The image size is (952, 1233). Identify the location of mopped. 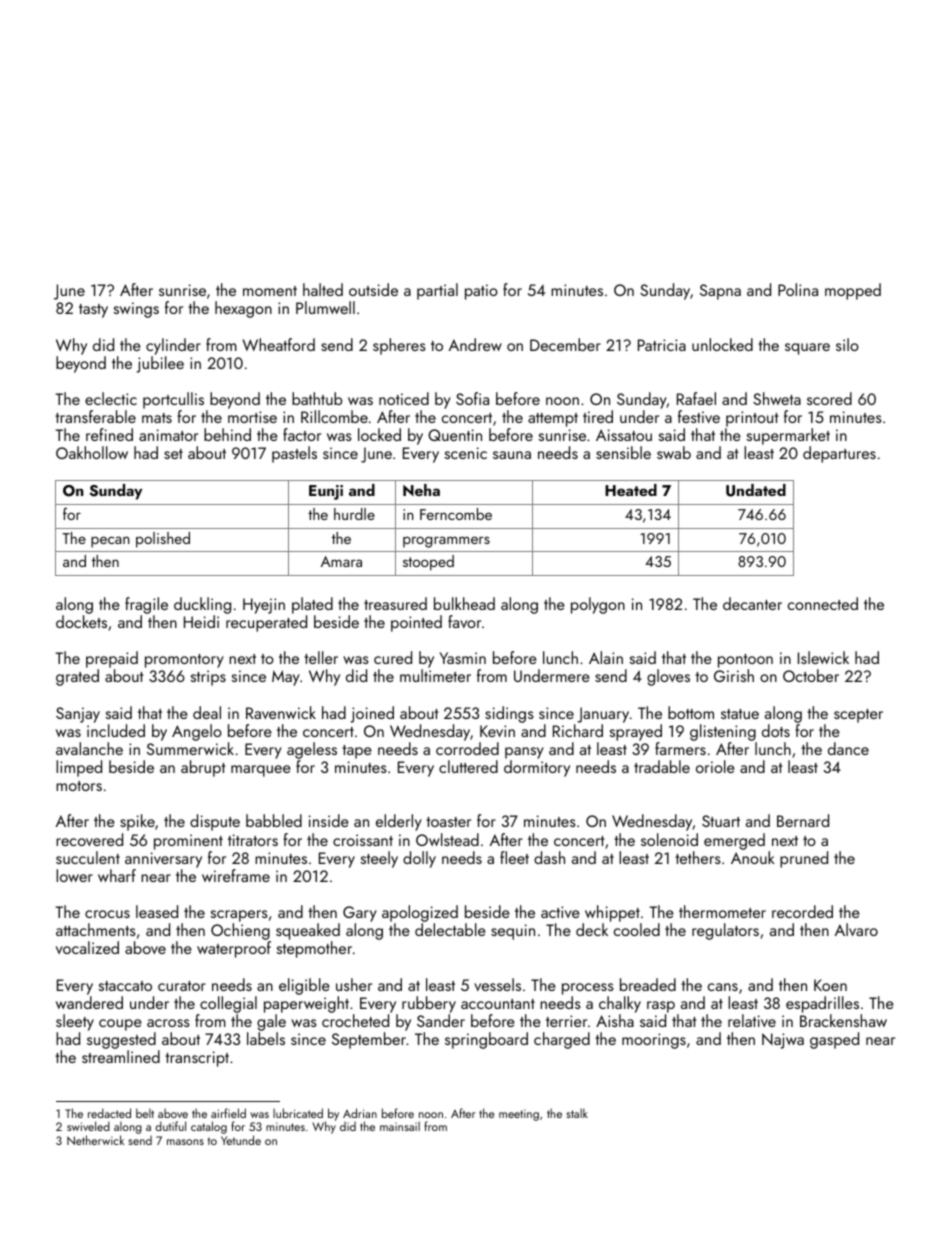
(853, 291).
